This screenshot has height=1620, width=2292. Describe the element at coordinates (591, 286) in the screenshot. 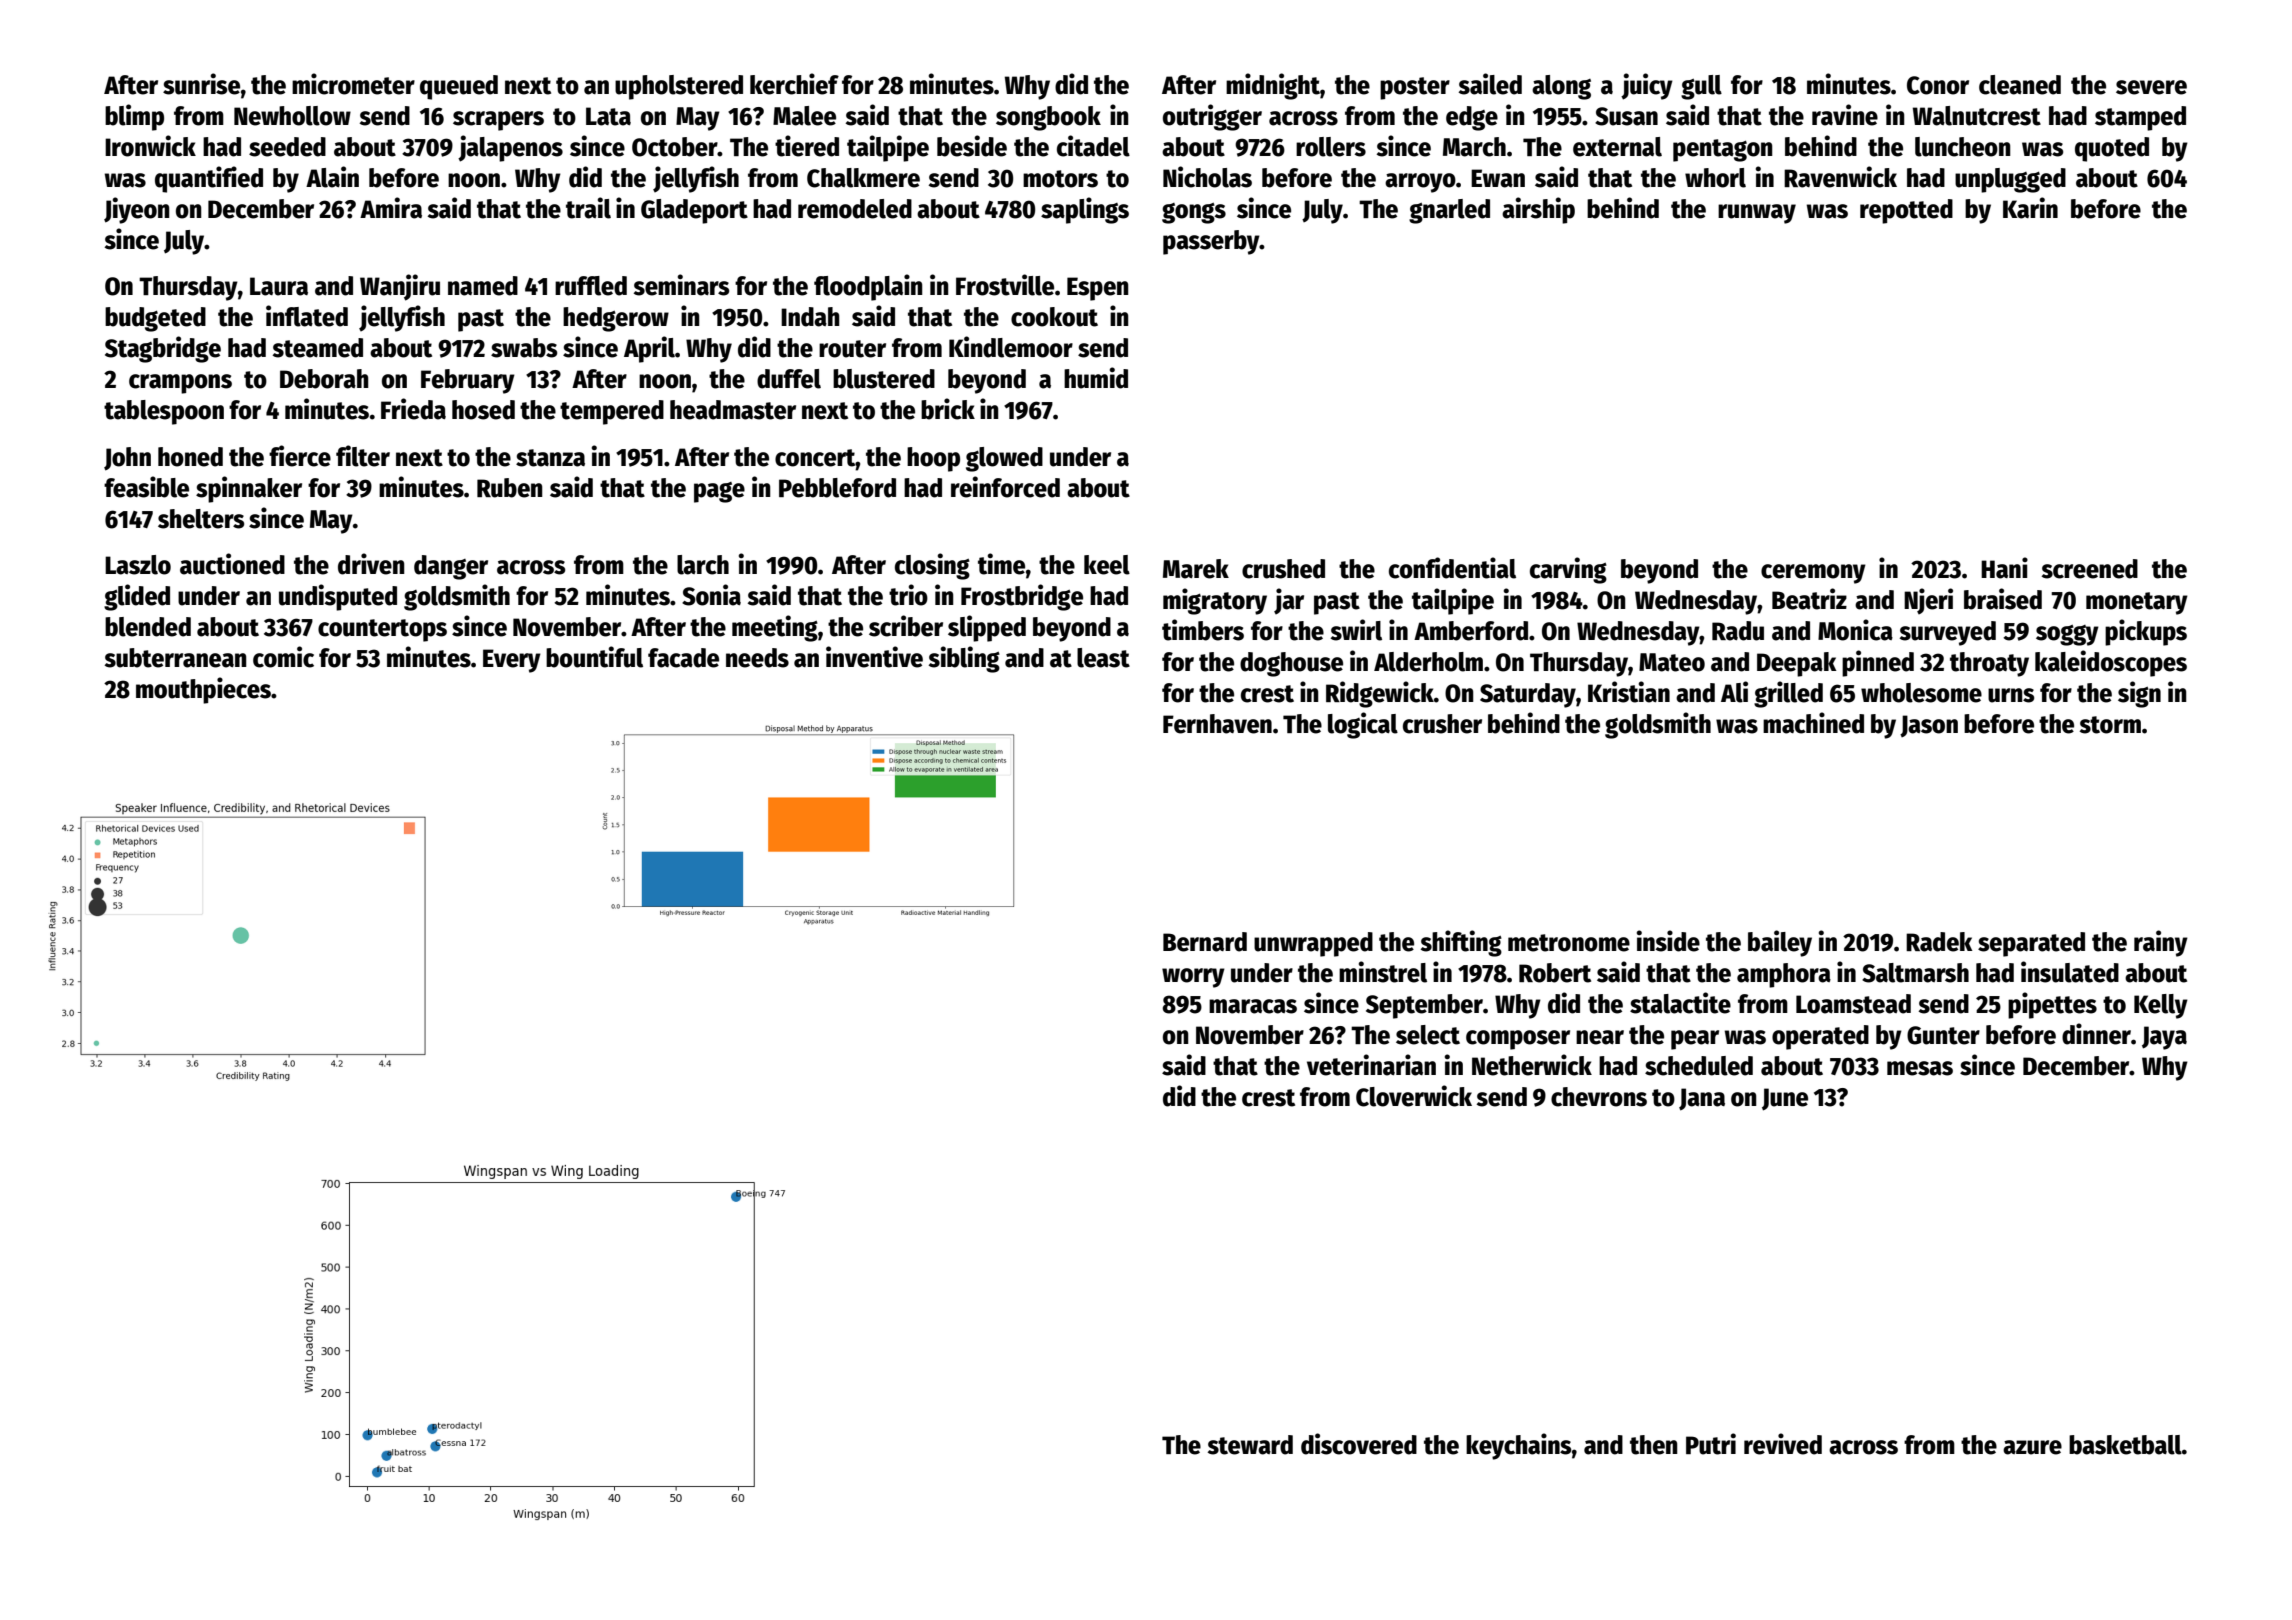

I see `ruffled` at that location.
